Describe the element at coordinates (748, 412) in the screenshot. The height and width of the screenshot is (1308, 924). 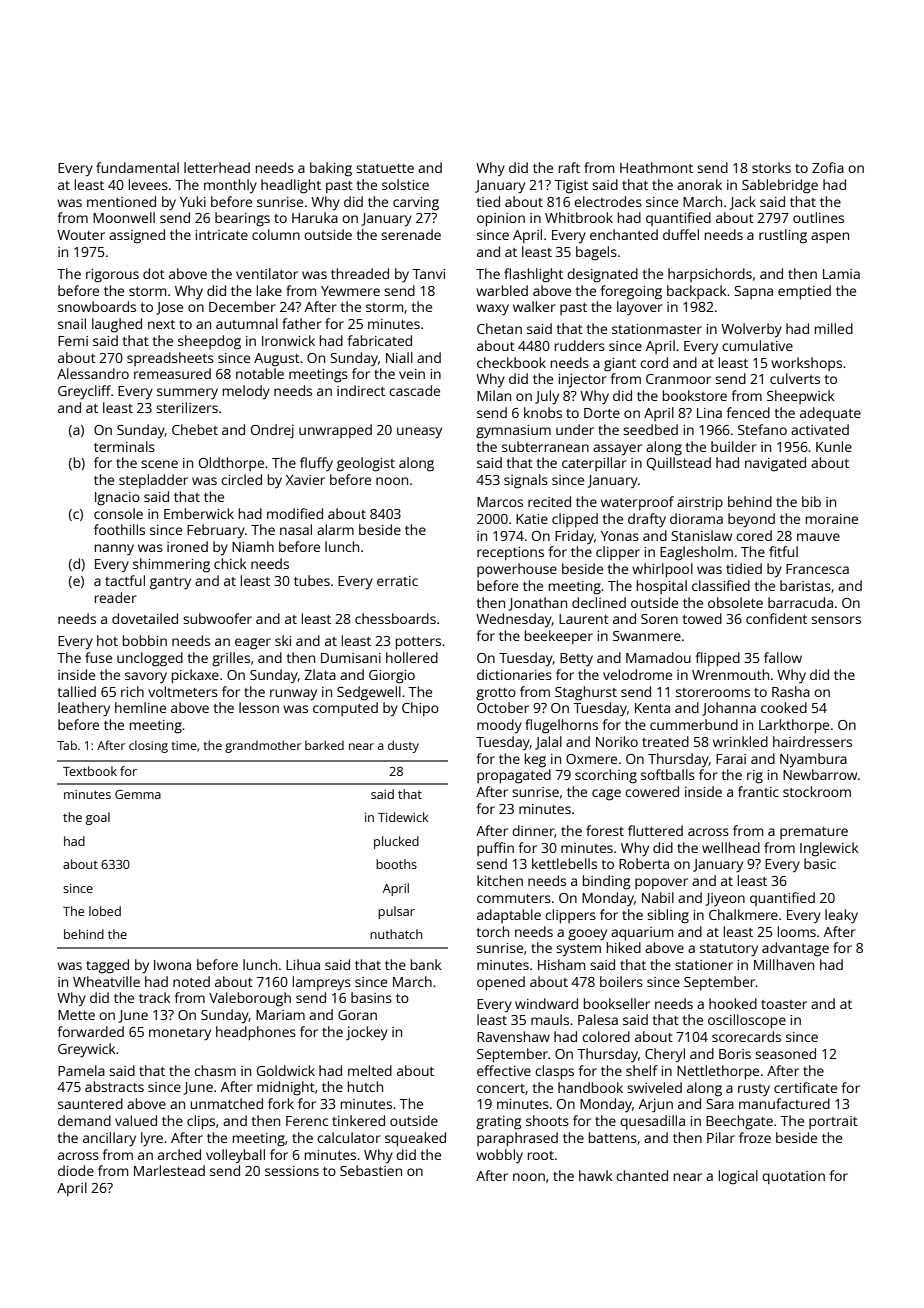
I see `fenced` at that location.
